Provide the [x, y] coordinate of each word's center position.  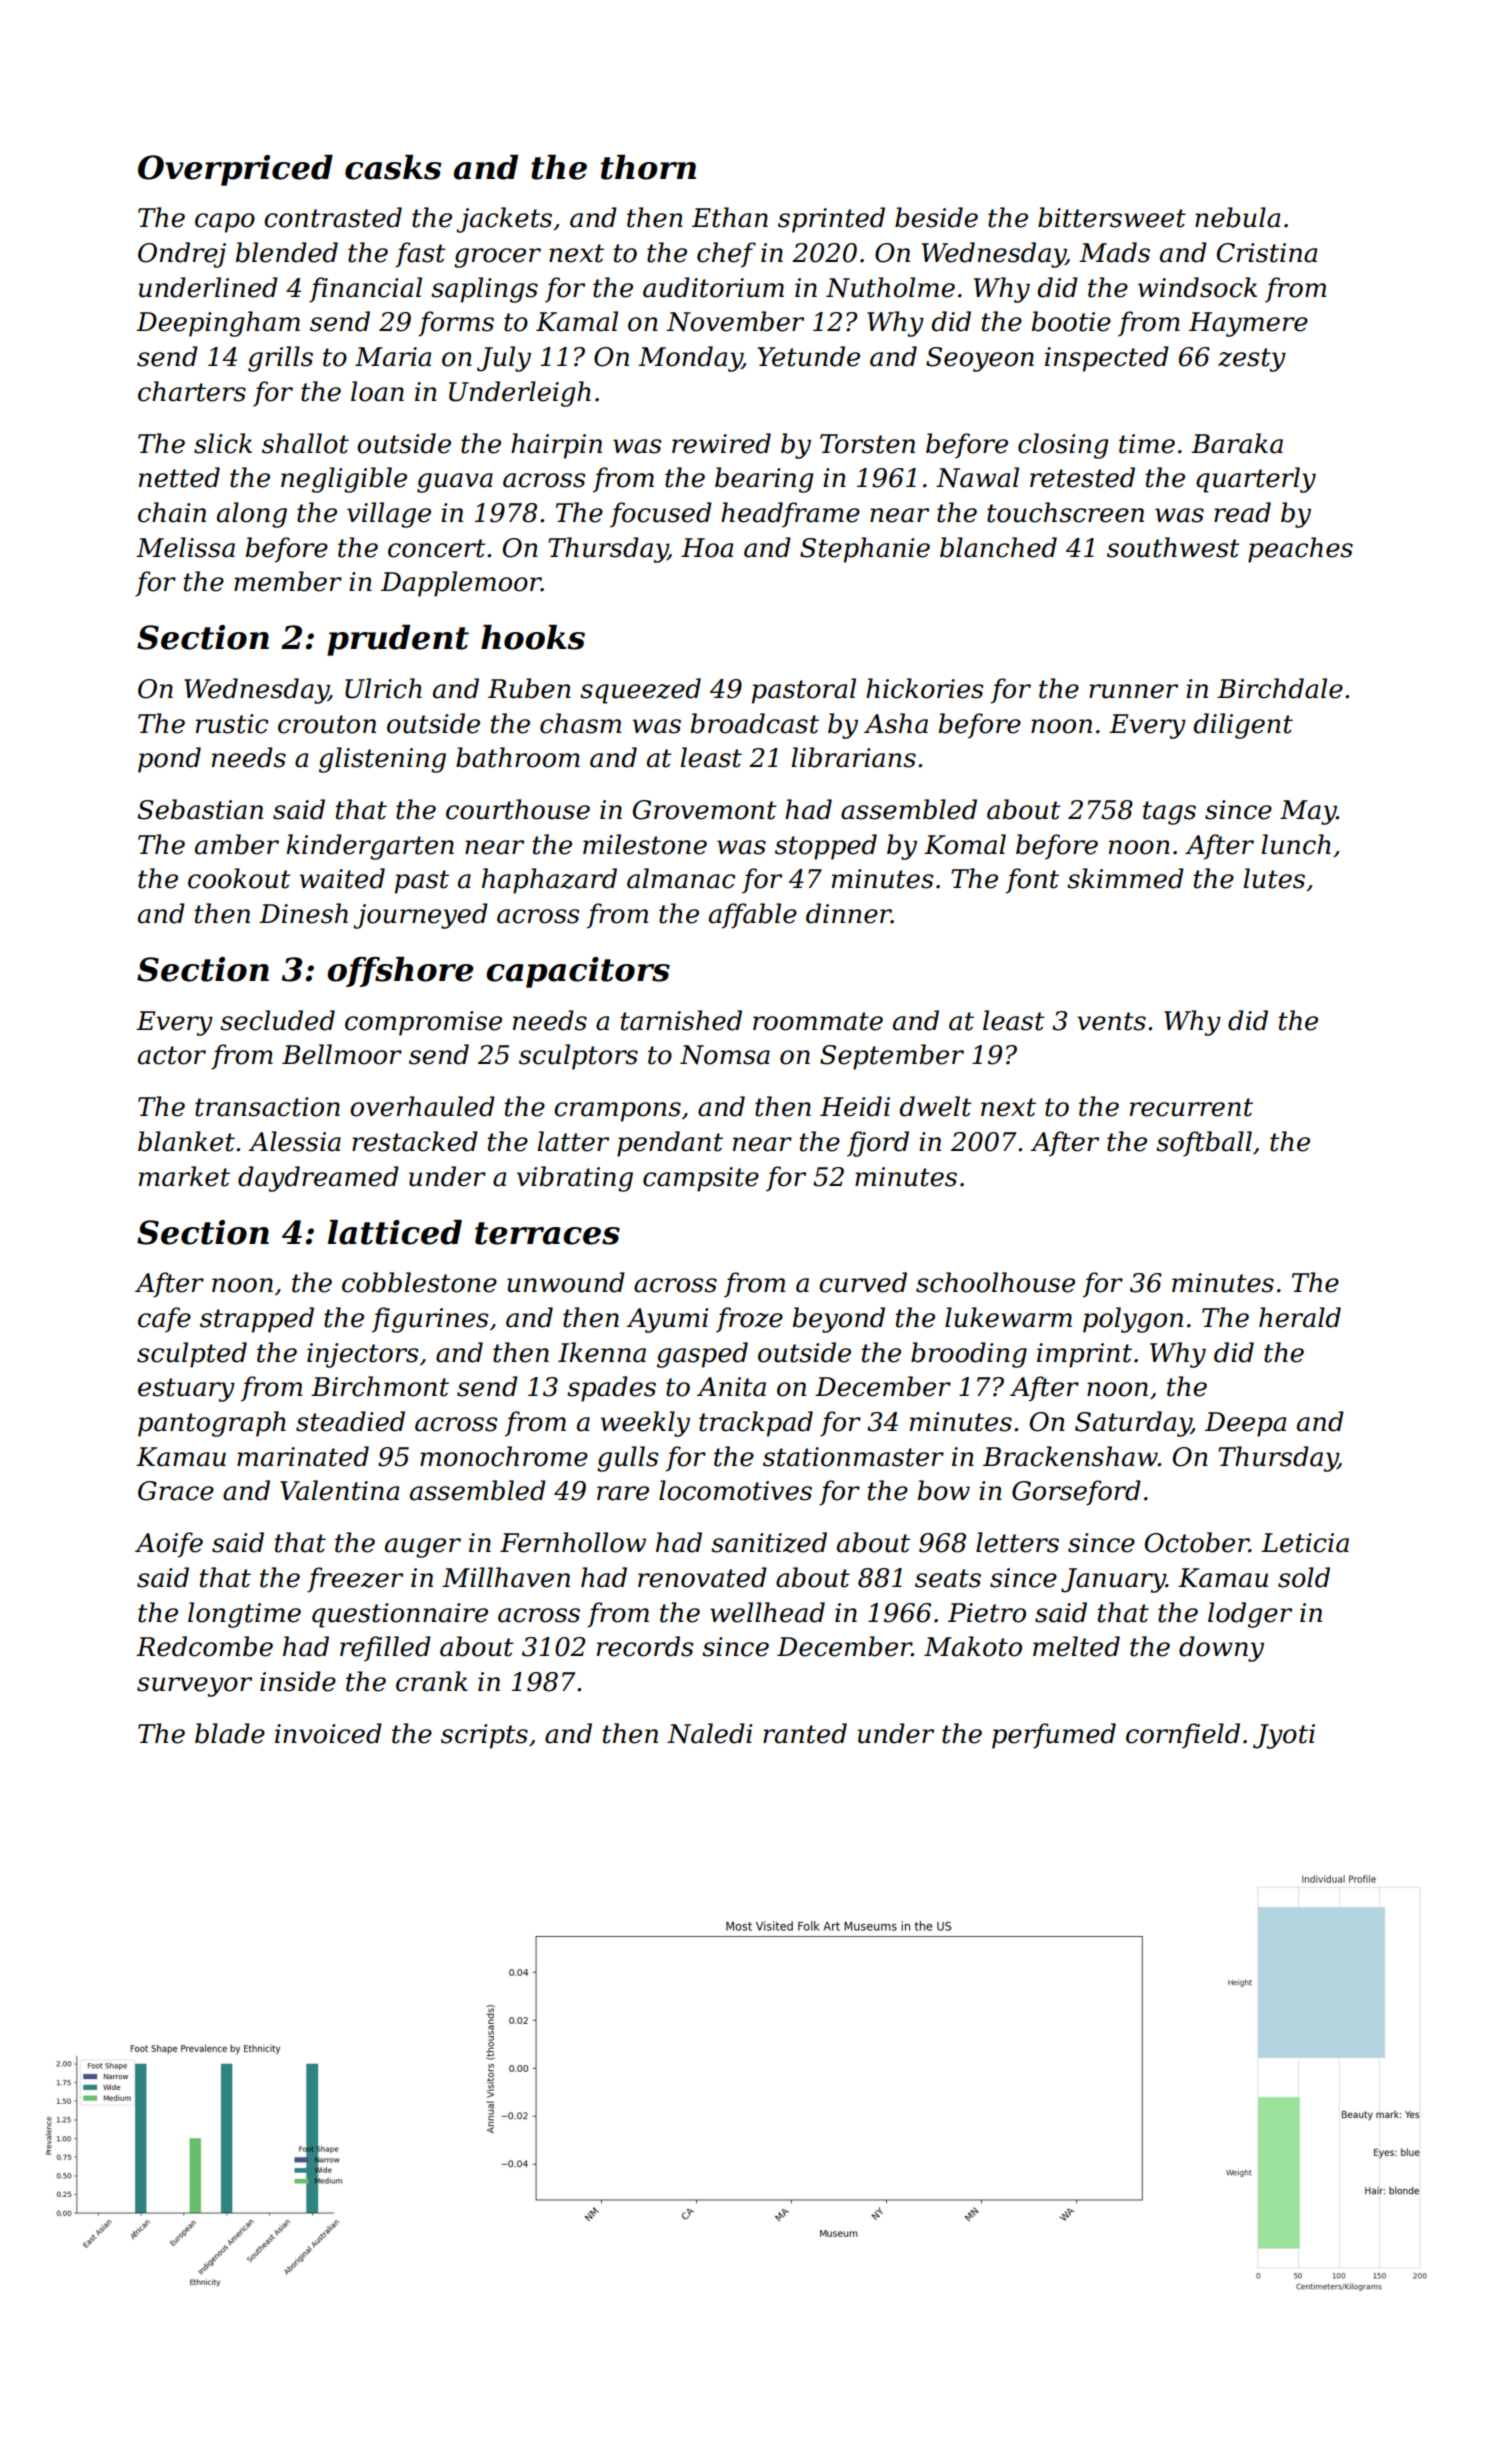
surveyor [194, 1687]
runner [1133, 691]
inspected [1107, 359]
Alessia [294, 1141]
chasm [580, 723]
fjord [878, 1144]
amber [237, 844]
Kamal [577, 321]
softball [1204, 1144]
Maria [393, 357]
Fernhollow [573, 1542]
